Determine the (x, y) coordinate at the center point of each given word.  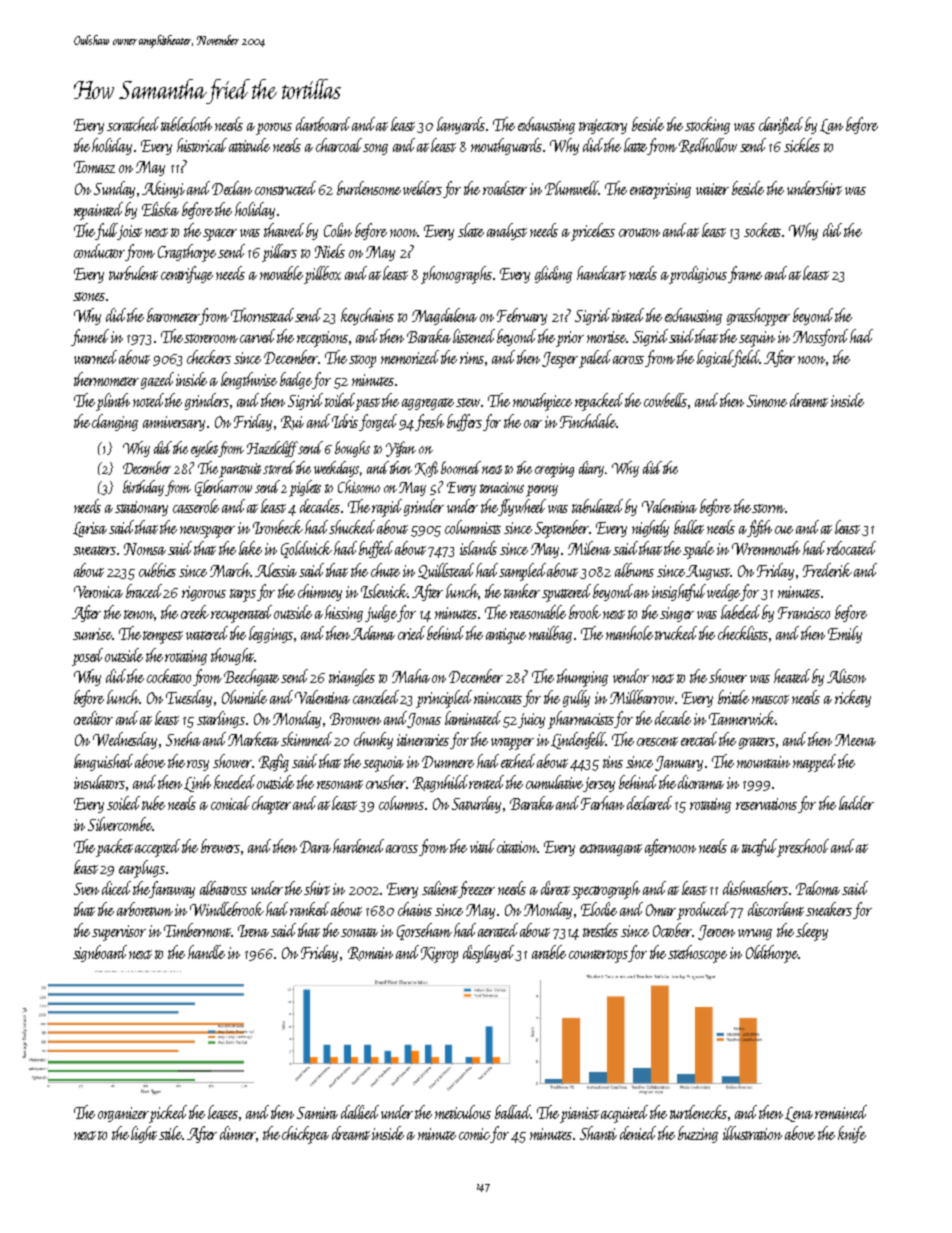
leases (223, 1112)
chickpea (305, 1135)
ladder (856, 803)
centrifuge (187, 274)
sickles (802, 145)
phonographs (456, 275)
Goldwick (306, 549)
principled (444, 699)
